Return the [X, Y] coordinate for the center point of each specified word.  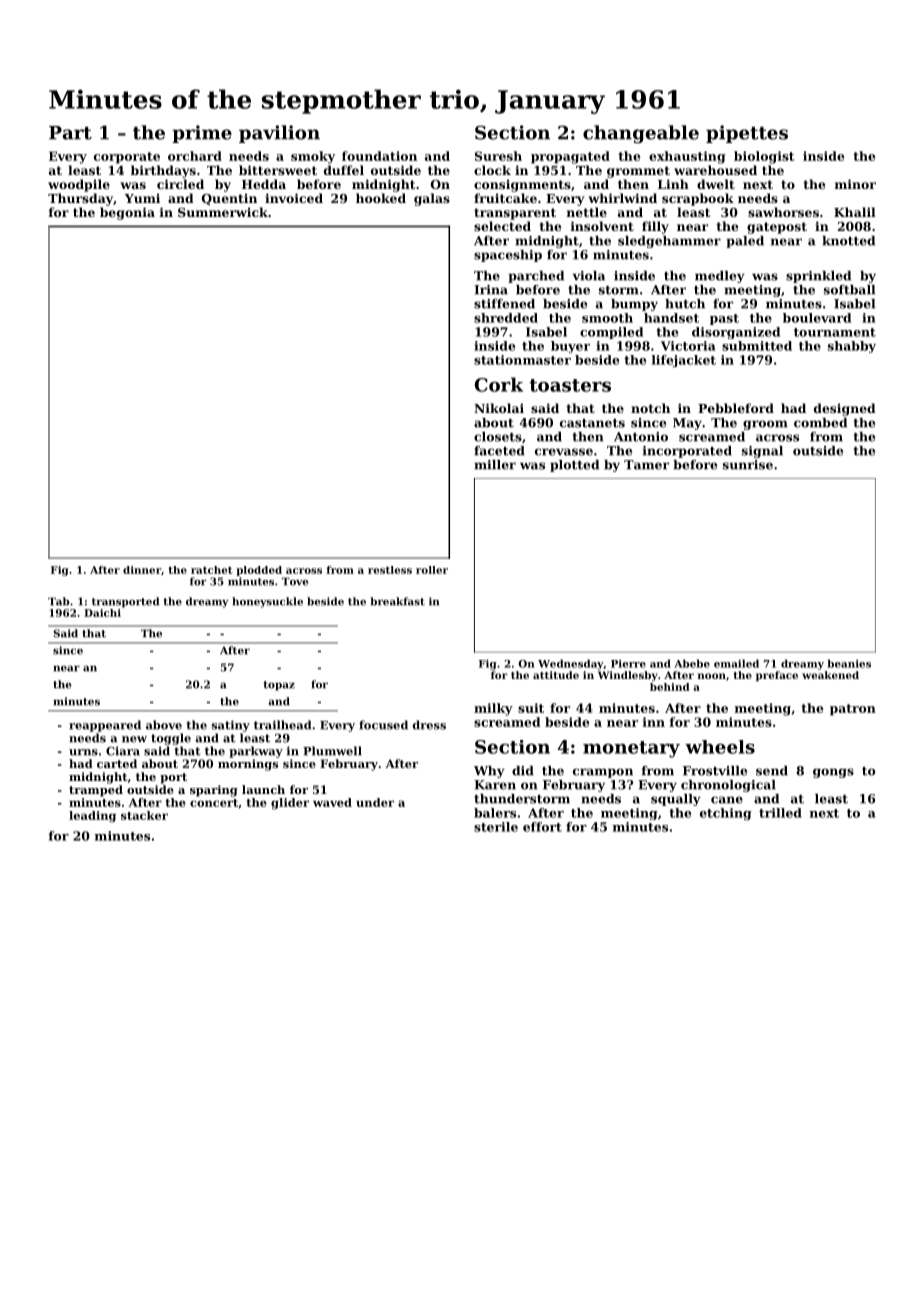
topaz [279, 686]
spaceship [508, 256]
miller [495, 465]
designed [845, 409]
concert [214, 803]
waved [332, 802]
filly [655, 227]
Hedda [264, 184]
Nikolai [499, 408]
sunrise [748, 465]
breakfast [397, 601]
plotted [574, 466]
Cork [499, 384]
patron [853, 710]
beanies [849, 663]
